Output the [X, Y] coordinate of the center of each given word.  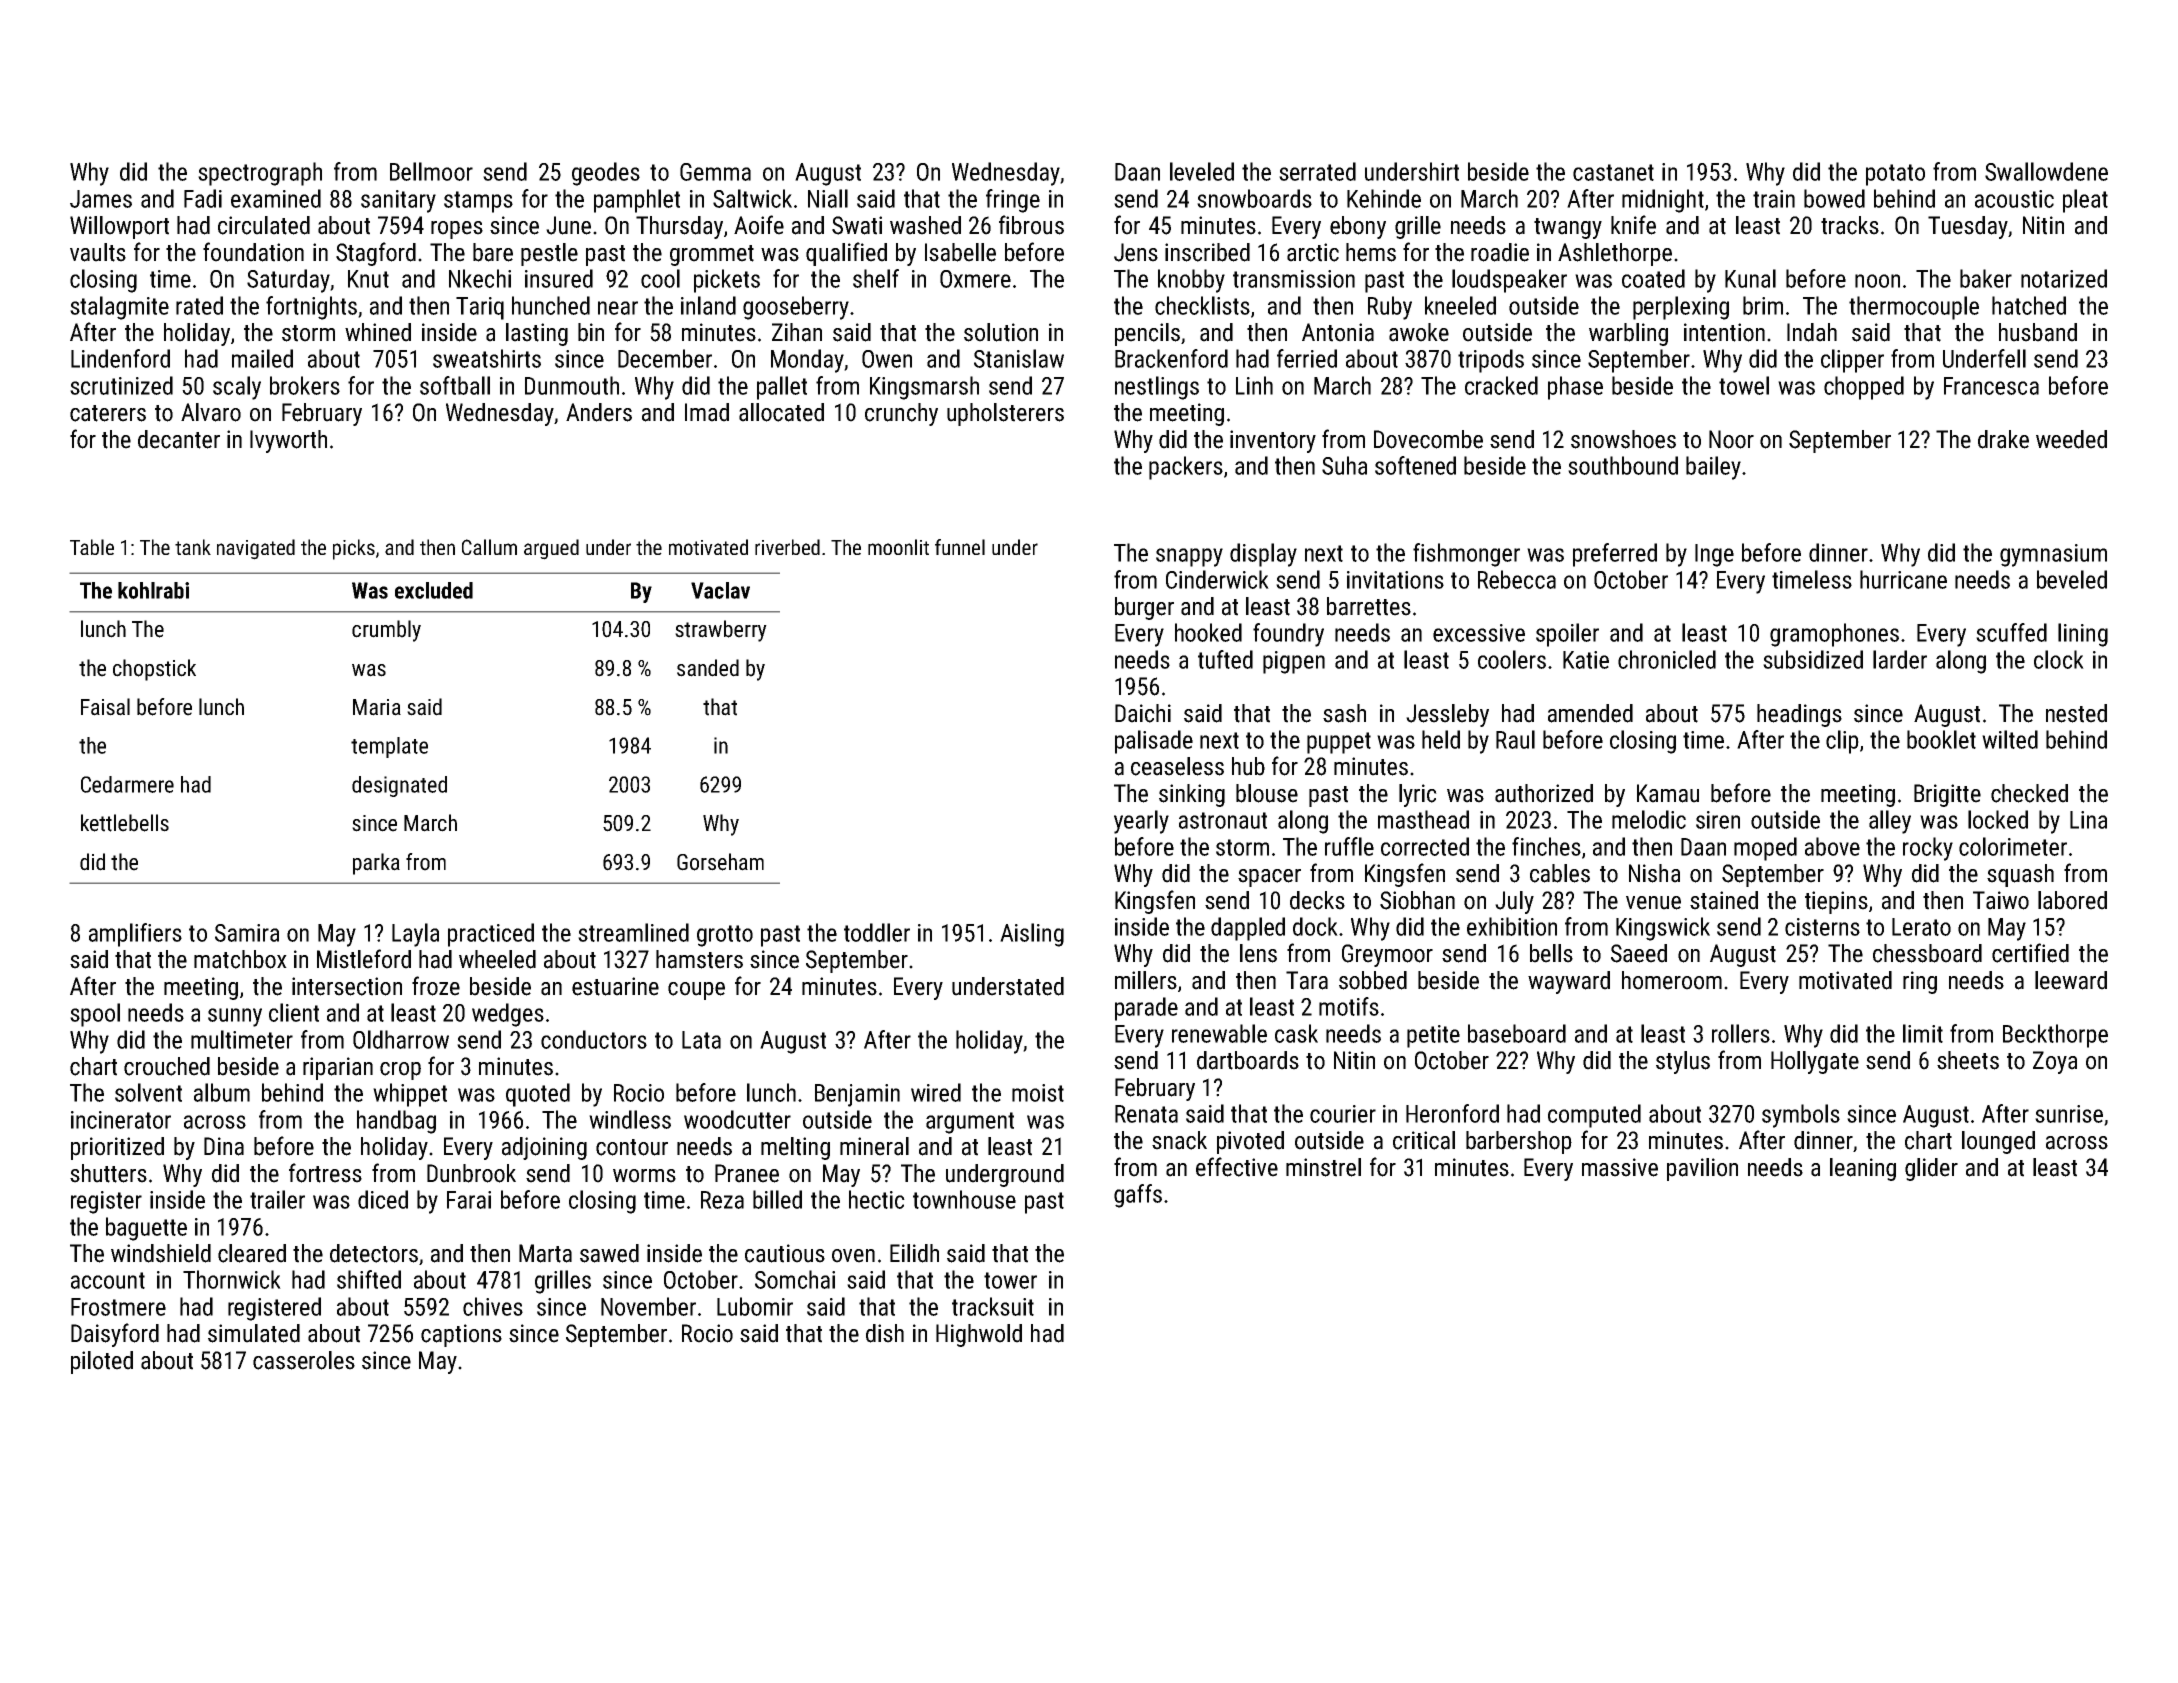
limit [1923, 1033]
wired [936, 1092]
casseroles [304, 1360]
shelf [876, 278]
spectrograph [260, 174]
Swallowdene [2046, 171]
